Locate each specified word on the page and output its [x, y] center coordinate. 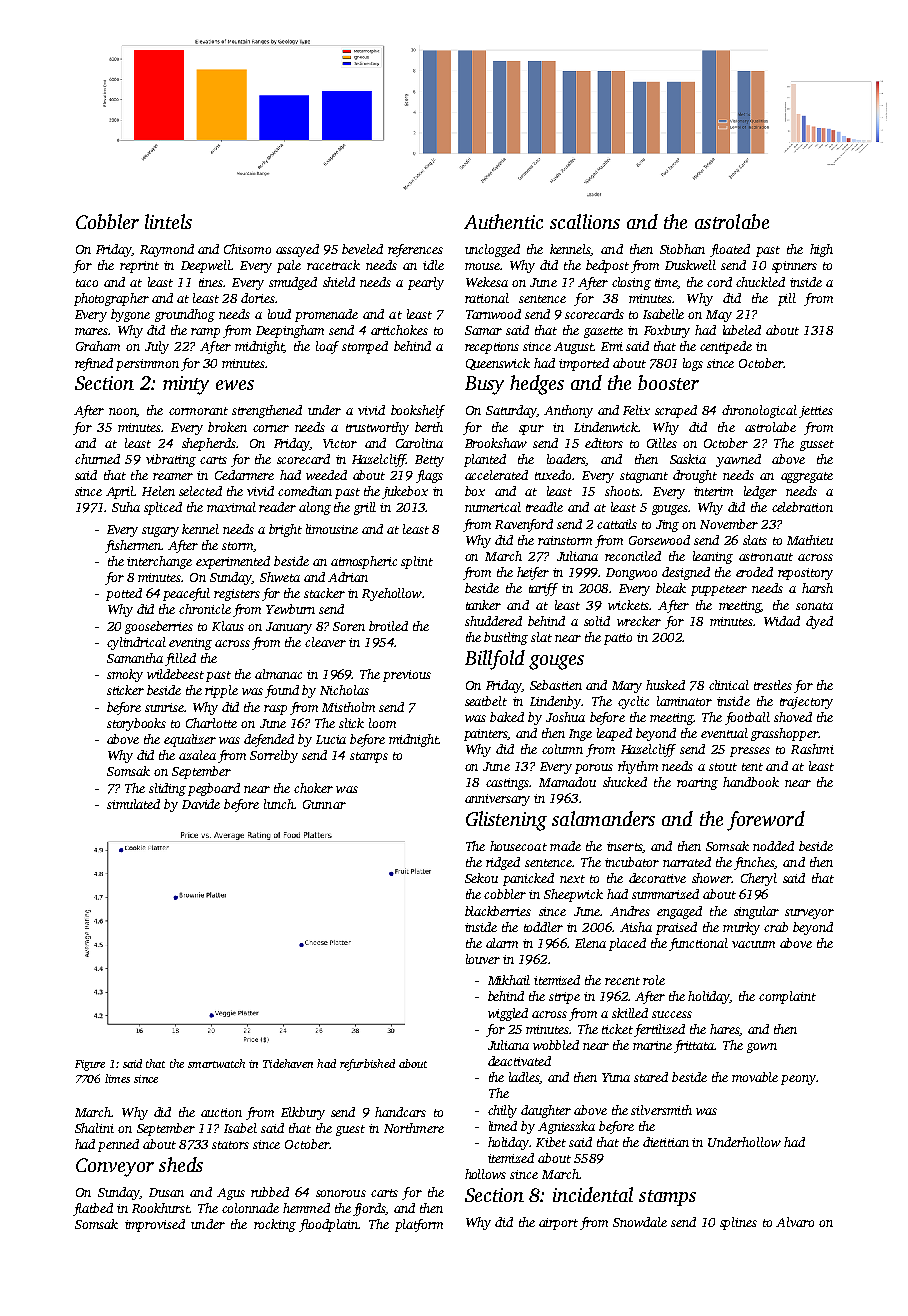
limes [117, 1078]
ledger [760, 492]
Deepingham [290, 331]
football [747, 718]
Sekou [481, 878]
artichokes [399, 330]
